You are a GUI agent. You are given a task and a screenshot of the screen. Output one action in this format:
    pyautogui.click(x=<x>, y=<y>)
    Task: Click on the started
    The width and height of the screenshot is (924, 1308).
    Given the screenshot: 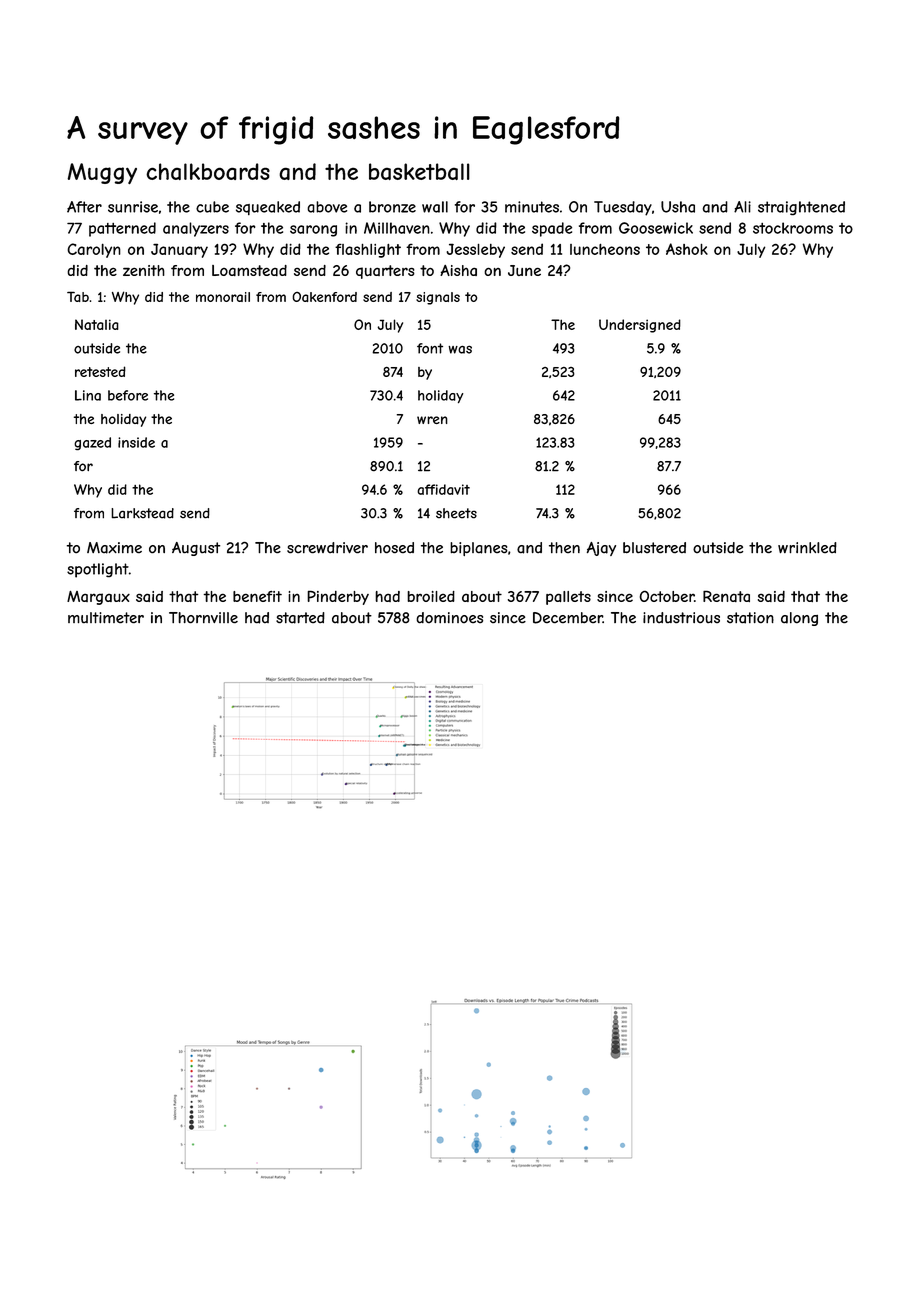 What is the action you would take?
    pyautogui.click(x=300, y=618)
